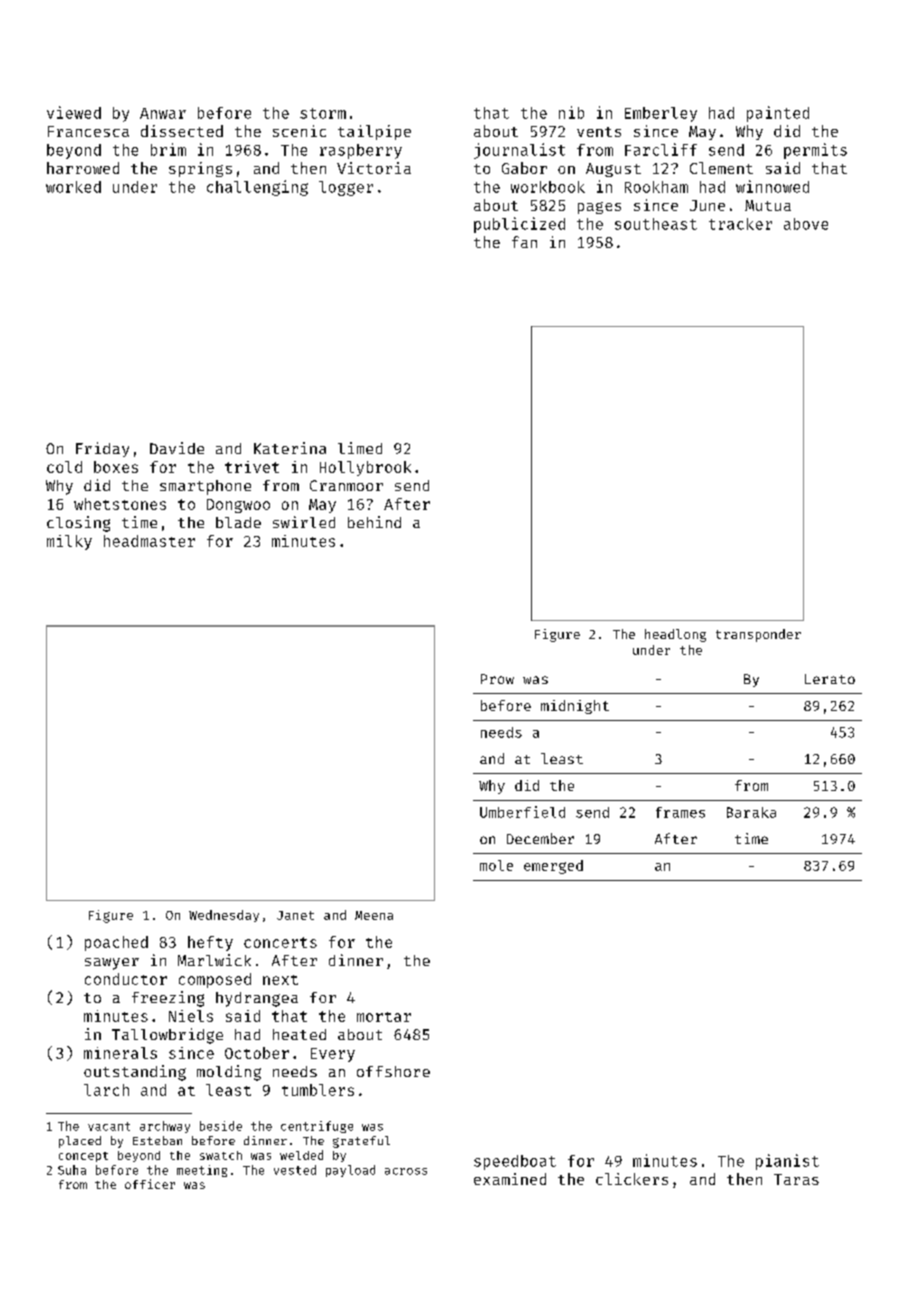 The image size is (908, 1316). Describe the element at coordinates (360, 448) in the image. I see `limed` at that location.
